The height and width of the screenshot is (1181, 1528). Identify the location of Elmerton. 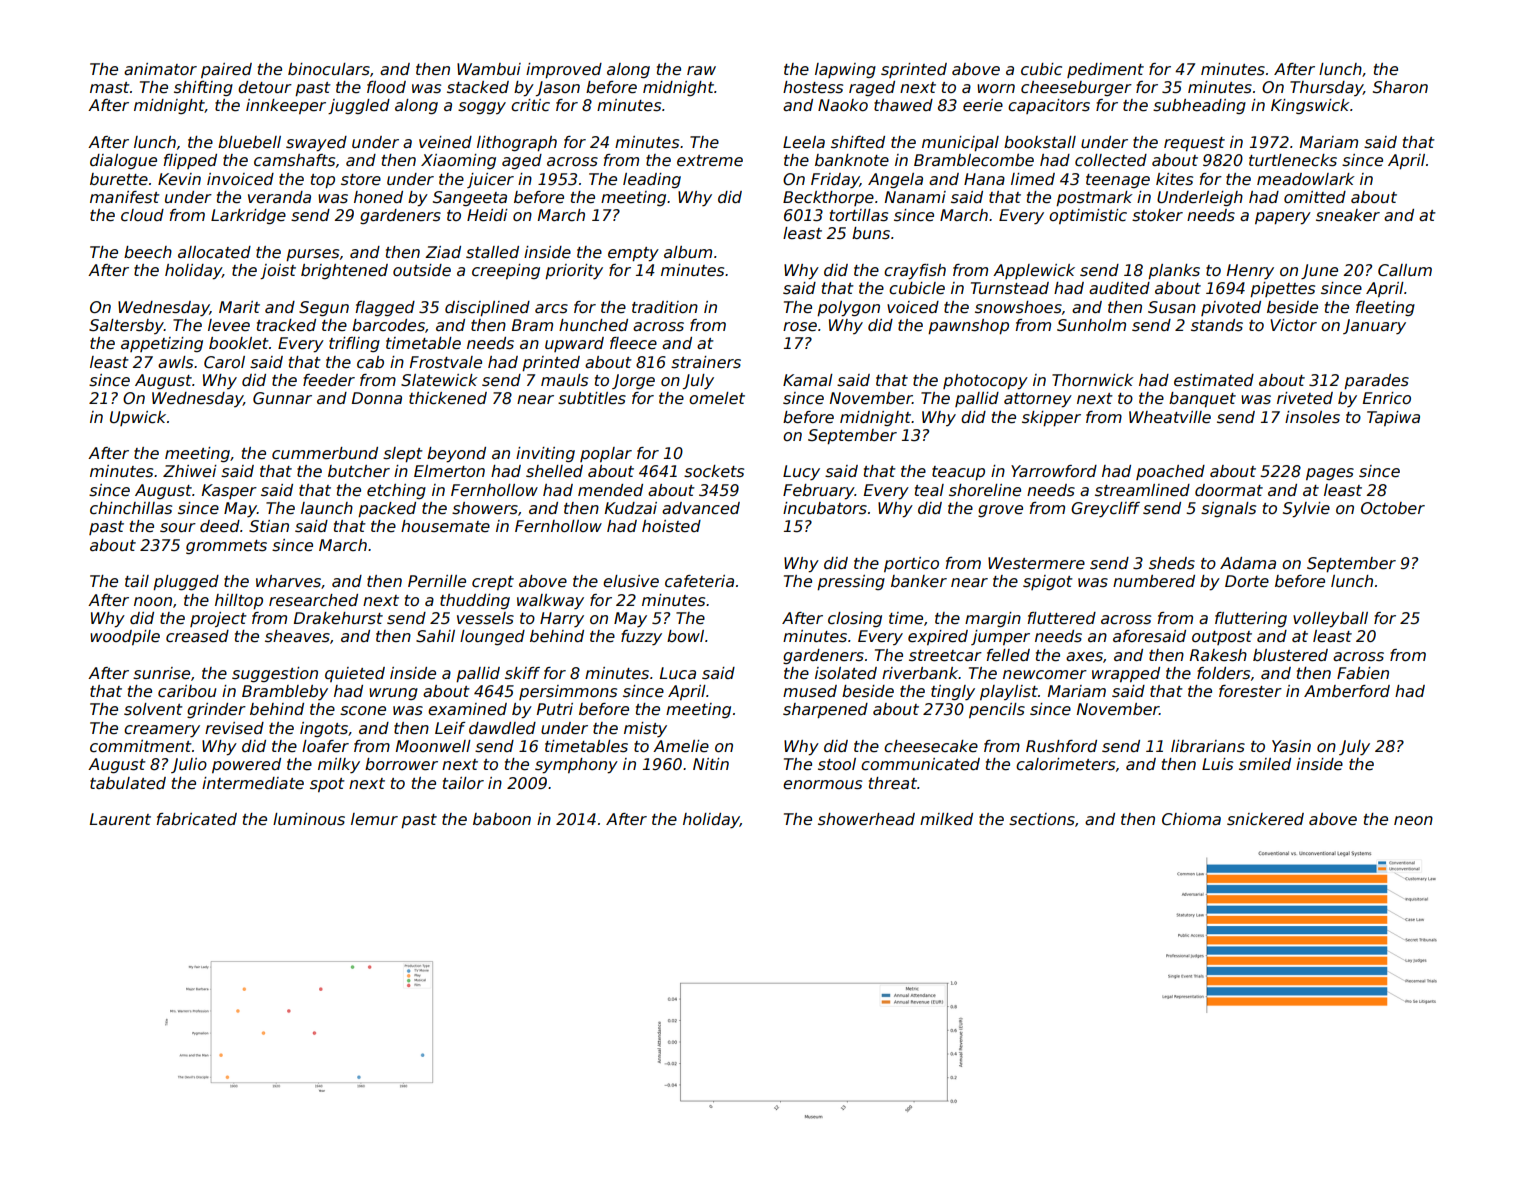
(449, 471).
